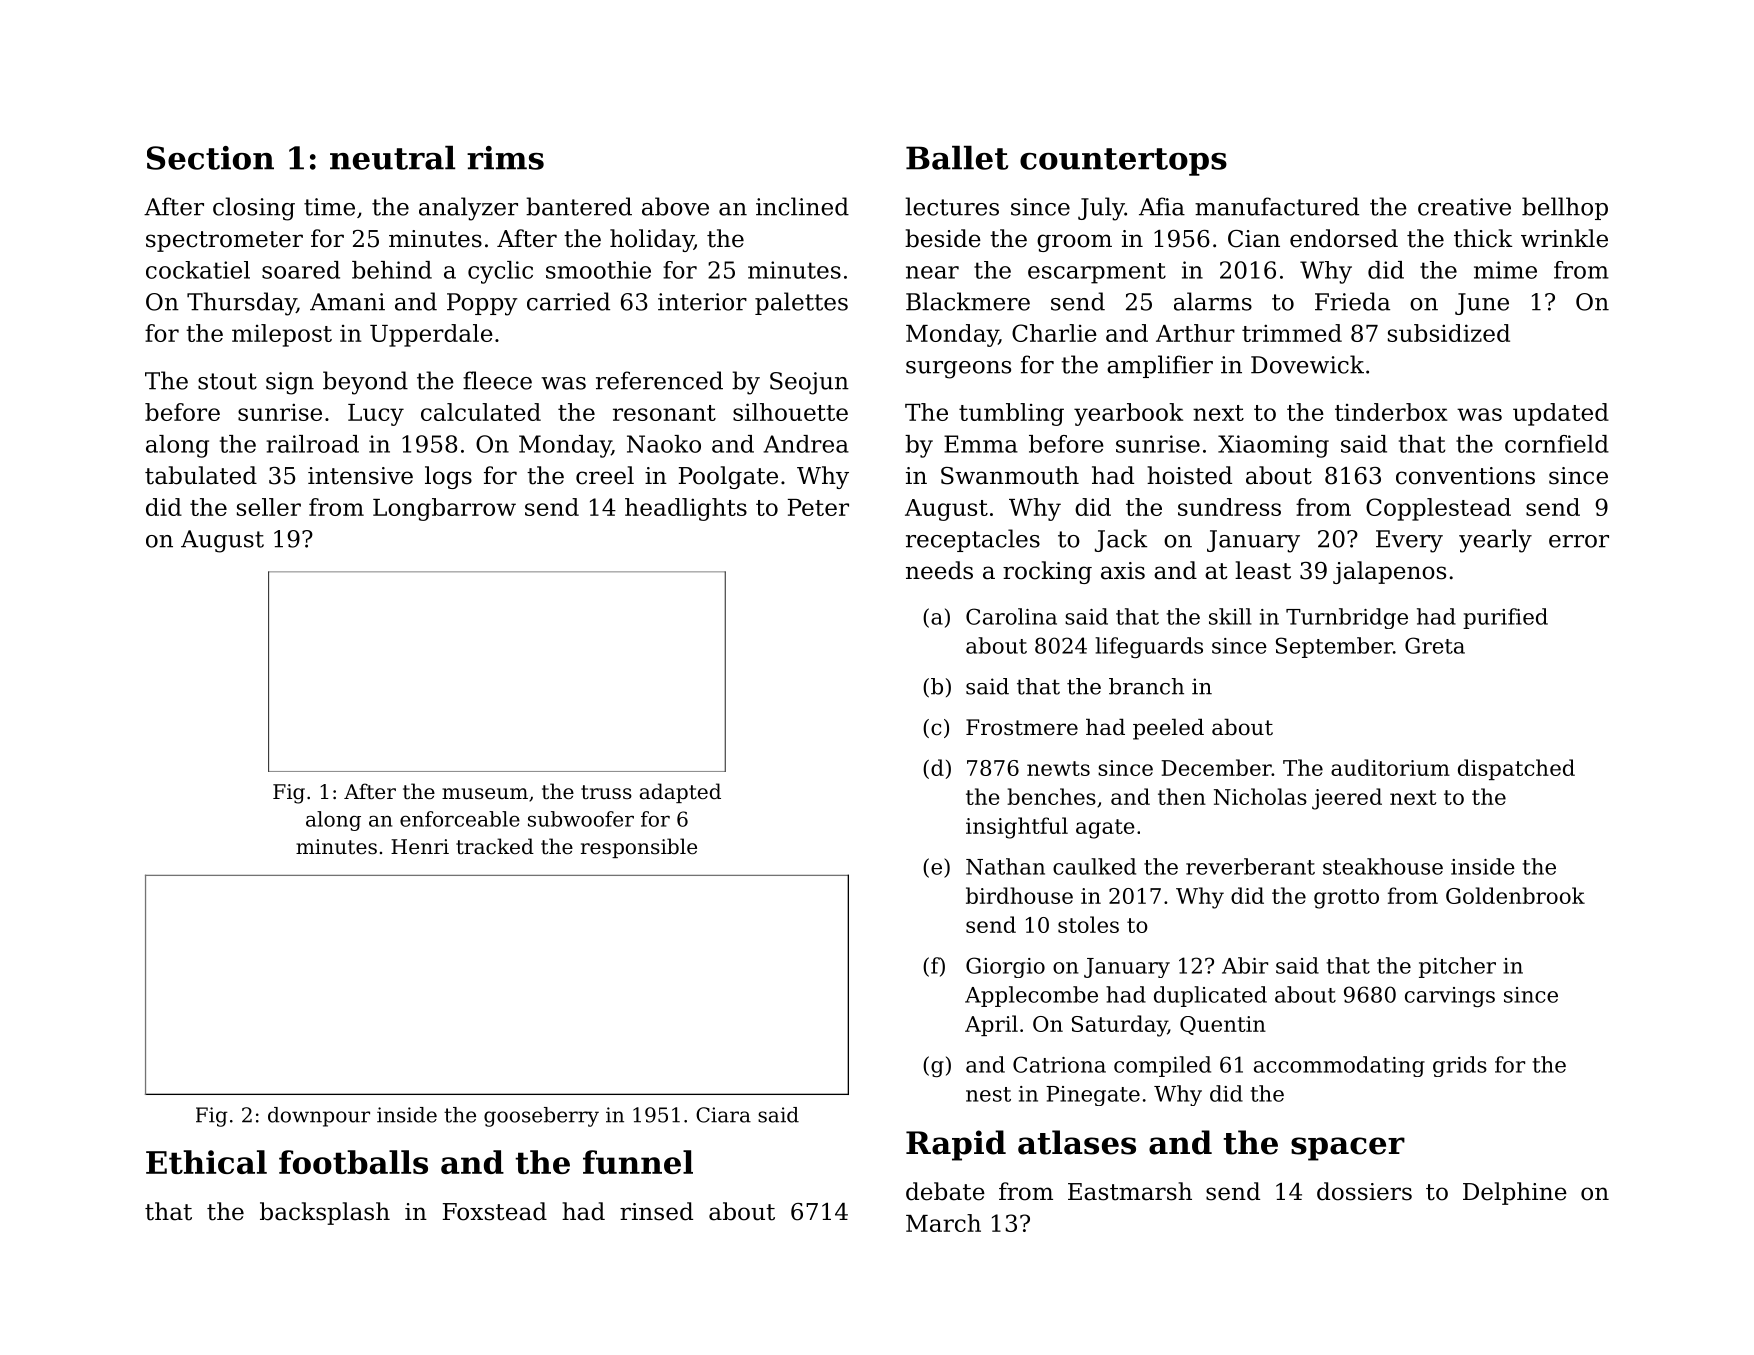  I want to click on rims, so click(505, 158).
